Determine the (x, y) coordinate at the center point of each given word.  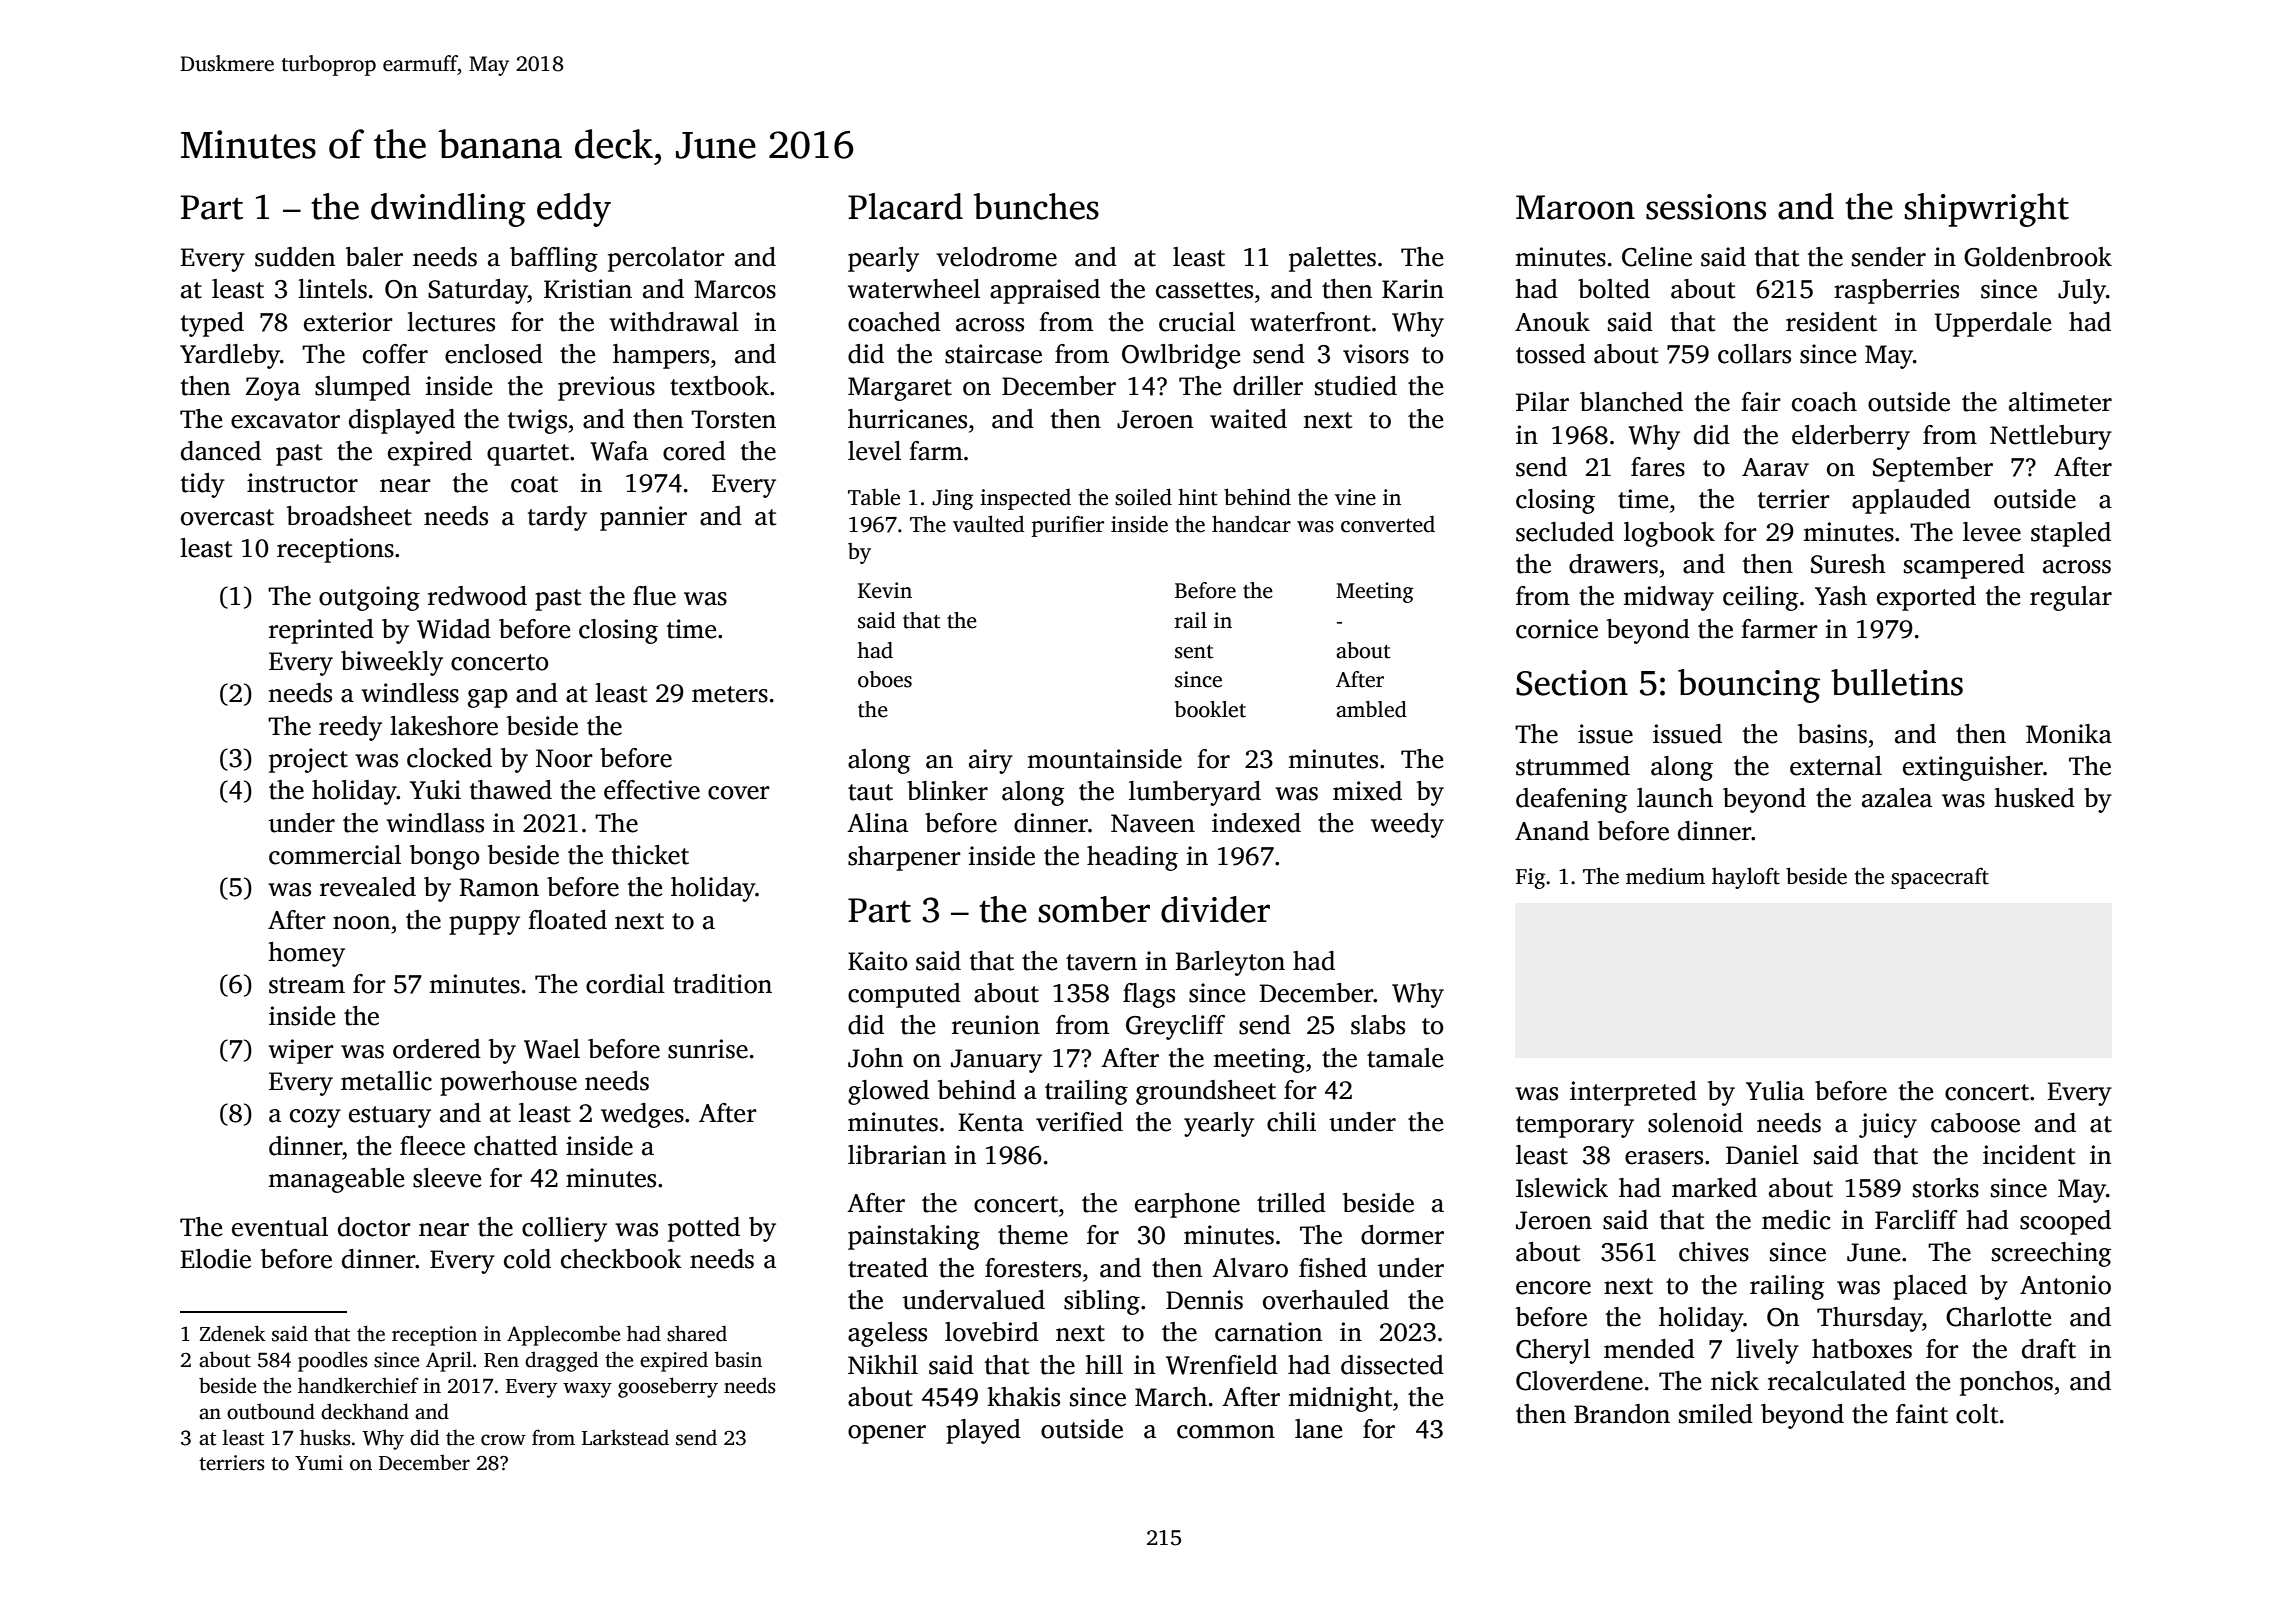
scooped (2065, 1222)
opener (887, 1434)
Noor (564, 758)
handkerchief (358, 1385)
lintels (332, 289)
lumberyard (1195, 793)
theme (1033, 1235)
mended (1649, 1349)
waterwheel (914, 289)
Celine (1657, 257)
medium (1665, 876)
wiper (301, 1051)
